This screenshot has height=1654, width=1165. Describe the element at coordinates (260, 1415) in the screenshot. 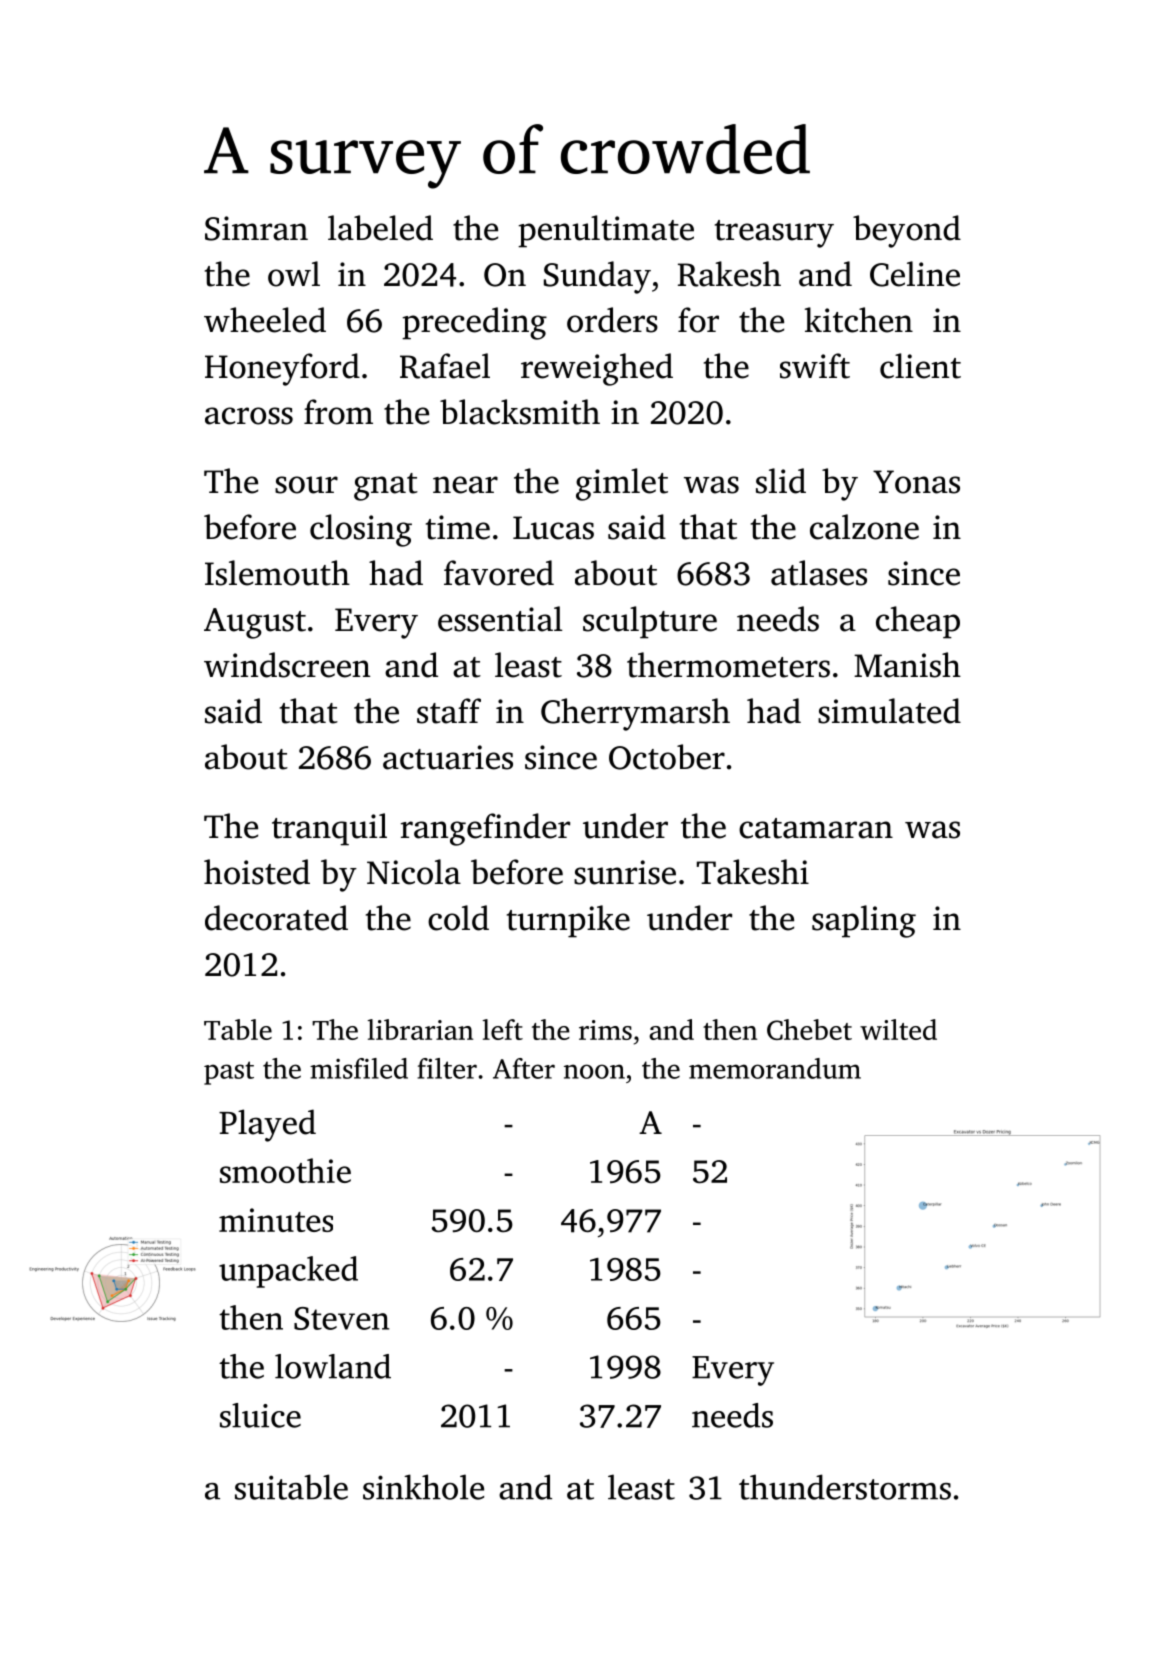

I see `sluice` at that location.
